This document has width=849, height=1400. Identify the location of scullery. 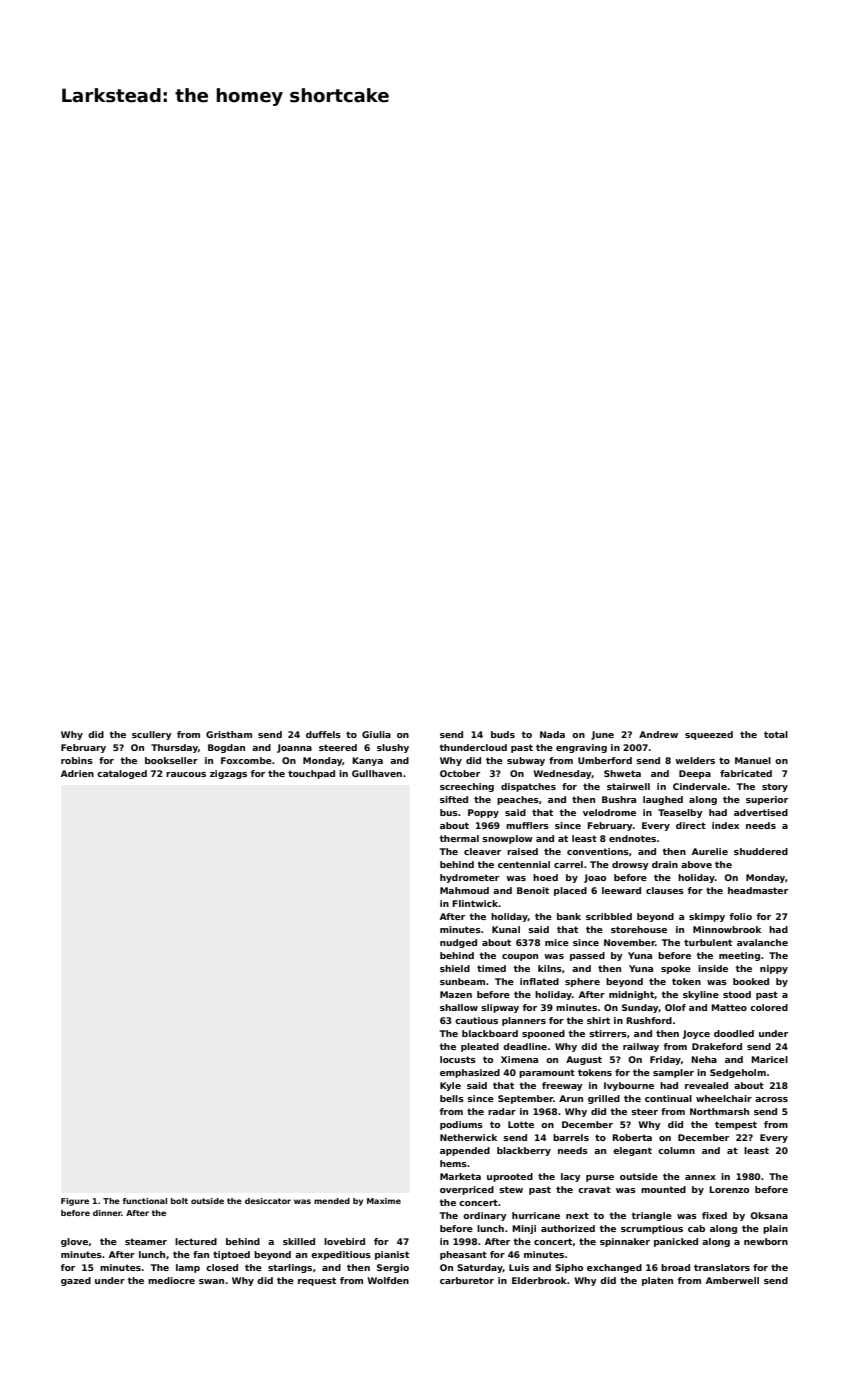
(152, 735).
